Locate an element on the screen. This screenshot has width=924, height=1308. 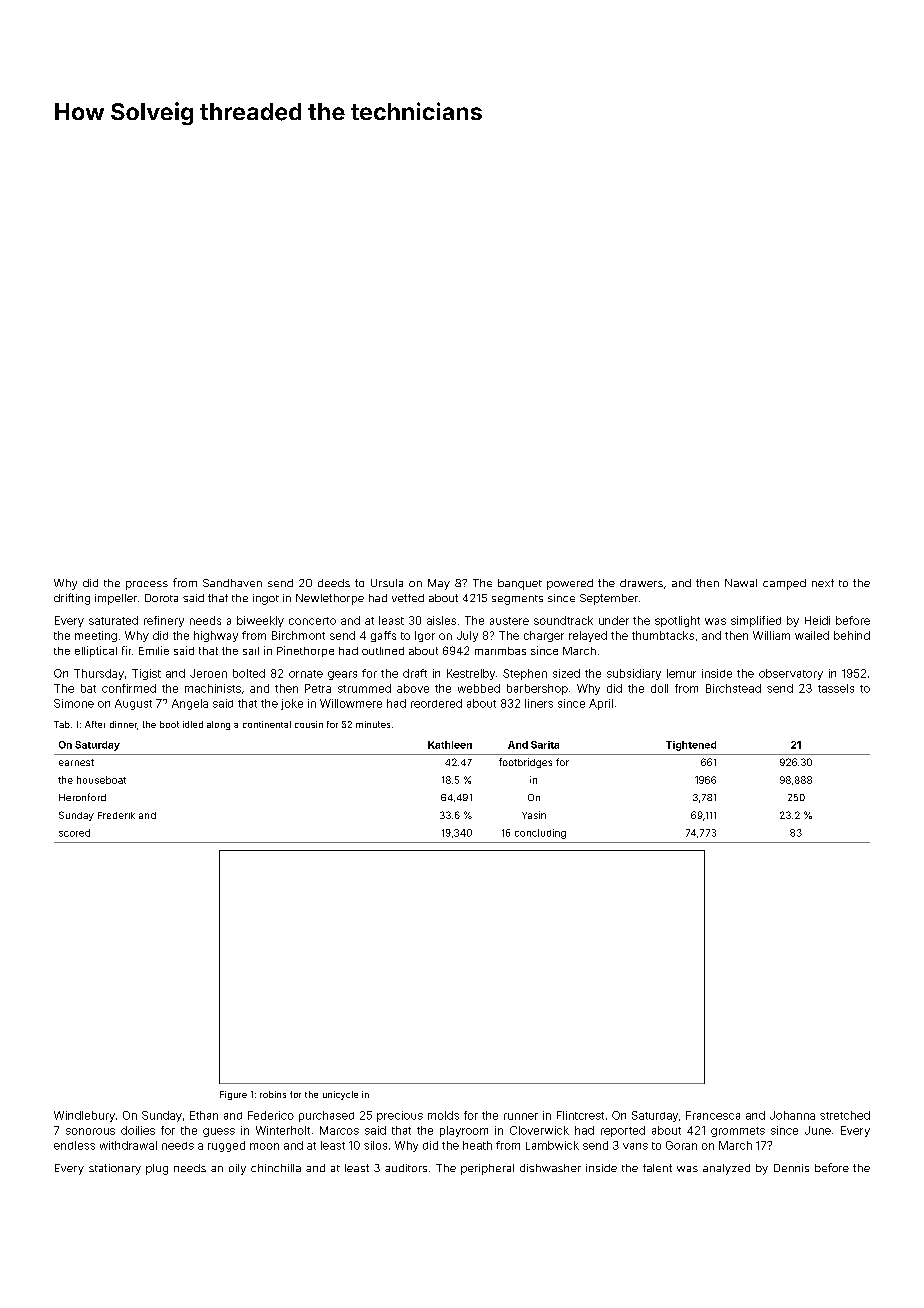
scored is located at coordinates (74, 833).
